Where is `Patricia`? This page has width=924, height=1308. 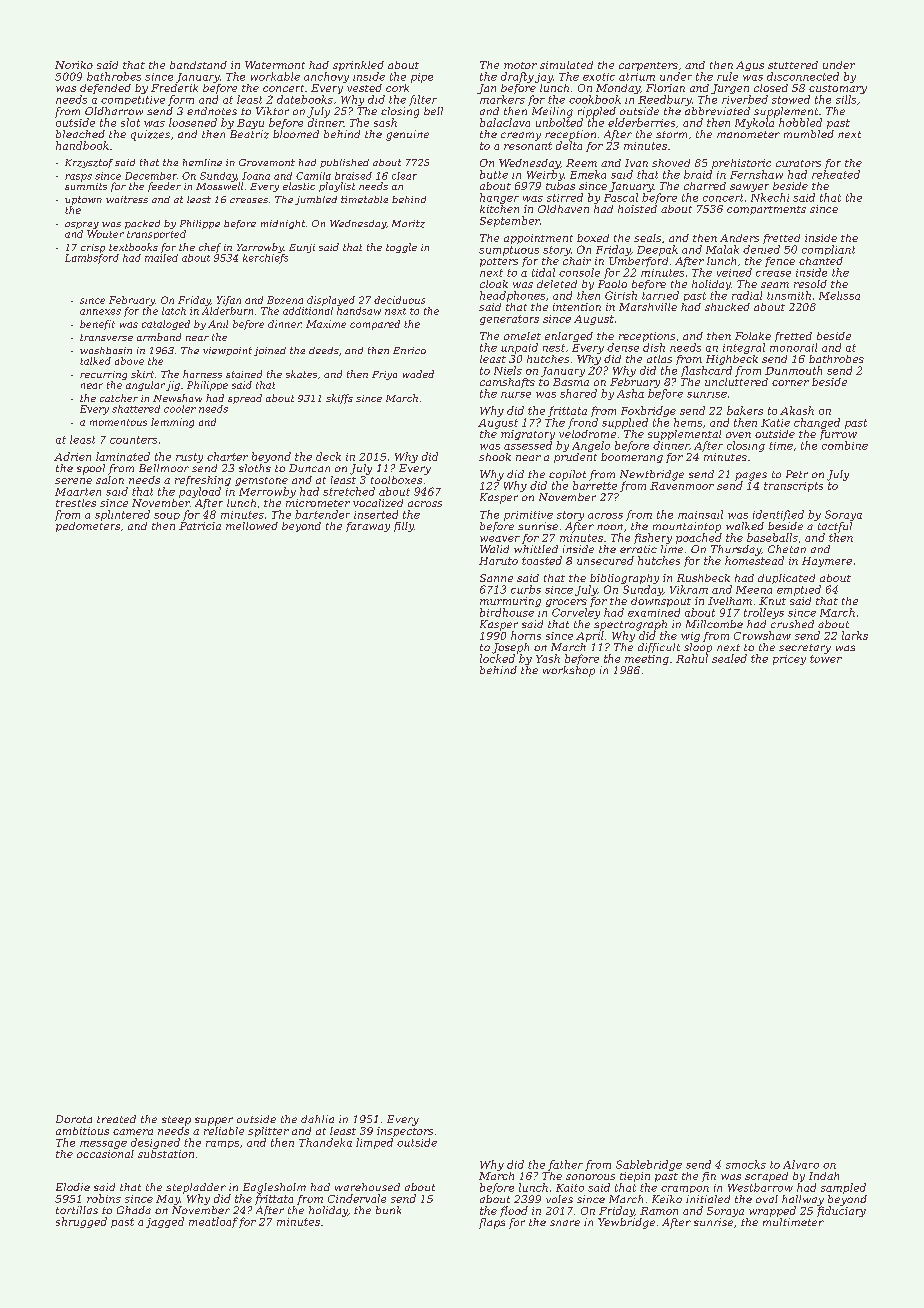
Patricia is located at coordinates (200, 526).
